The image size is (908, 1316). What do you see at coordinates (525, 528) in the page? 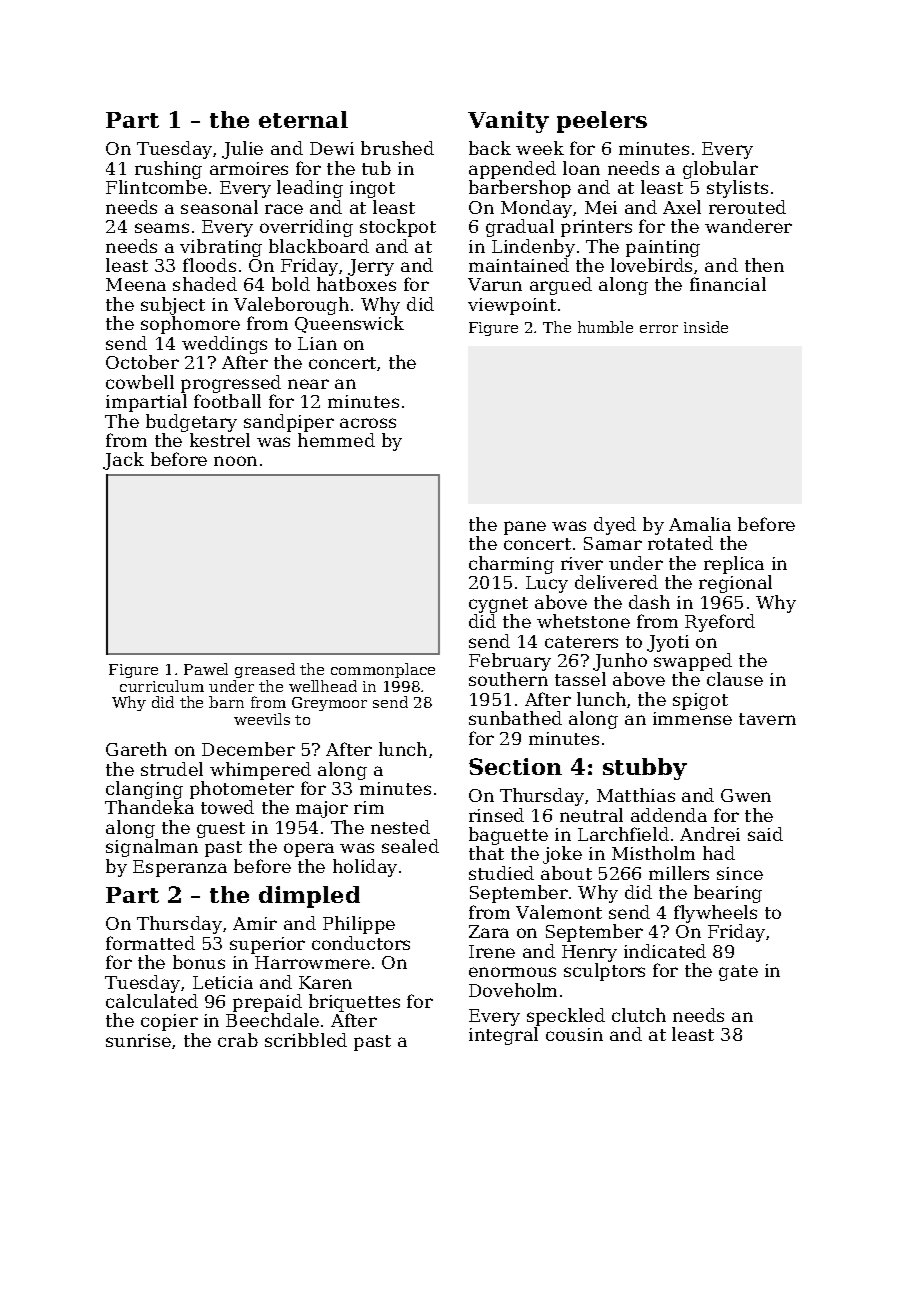
I see `pane` at bounding box center [525, 528].
